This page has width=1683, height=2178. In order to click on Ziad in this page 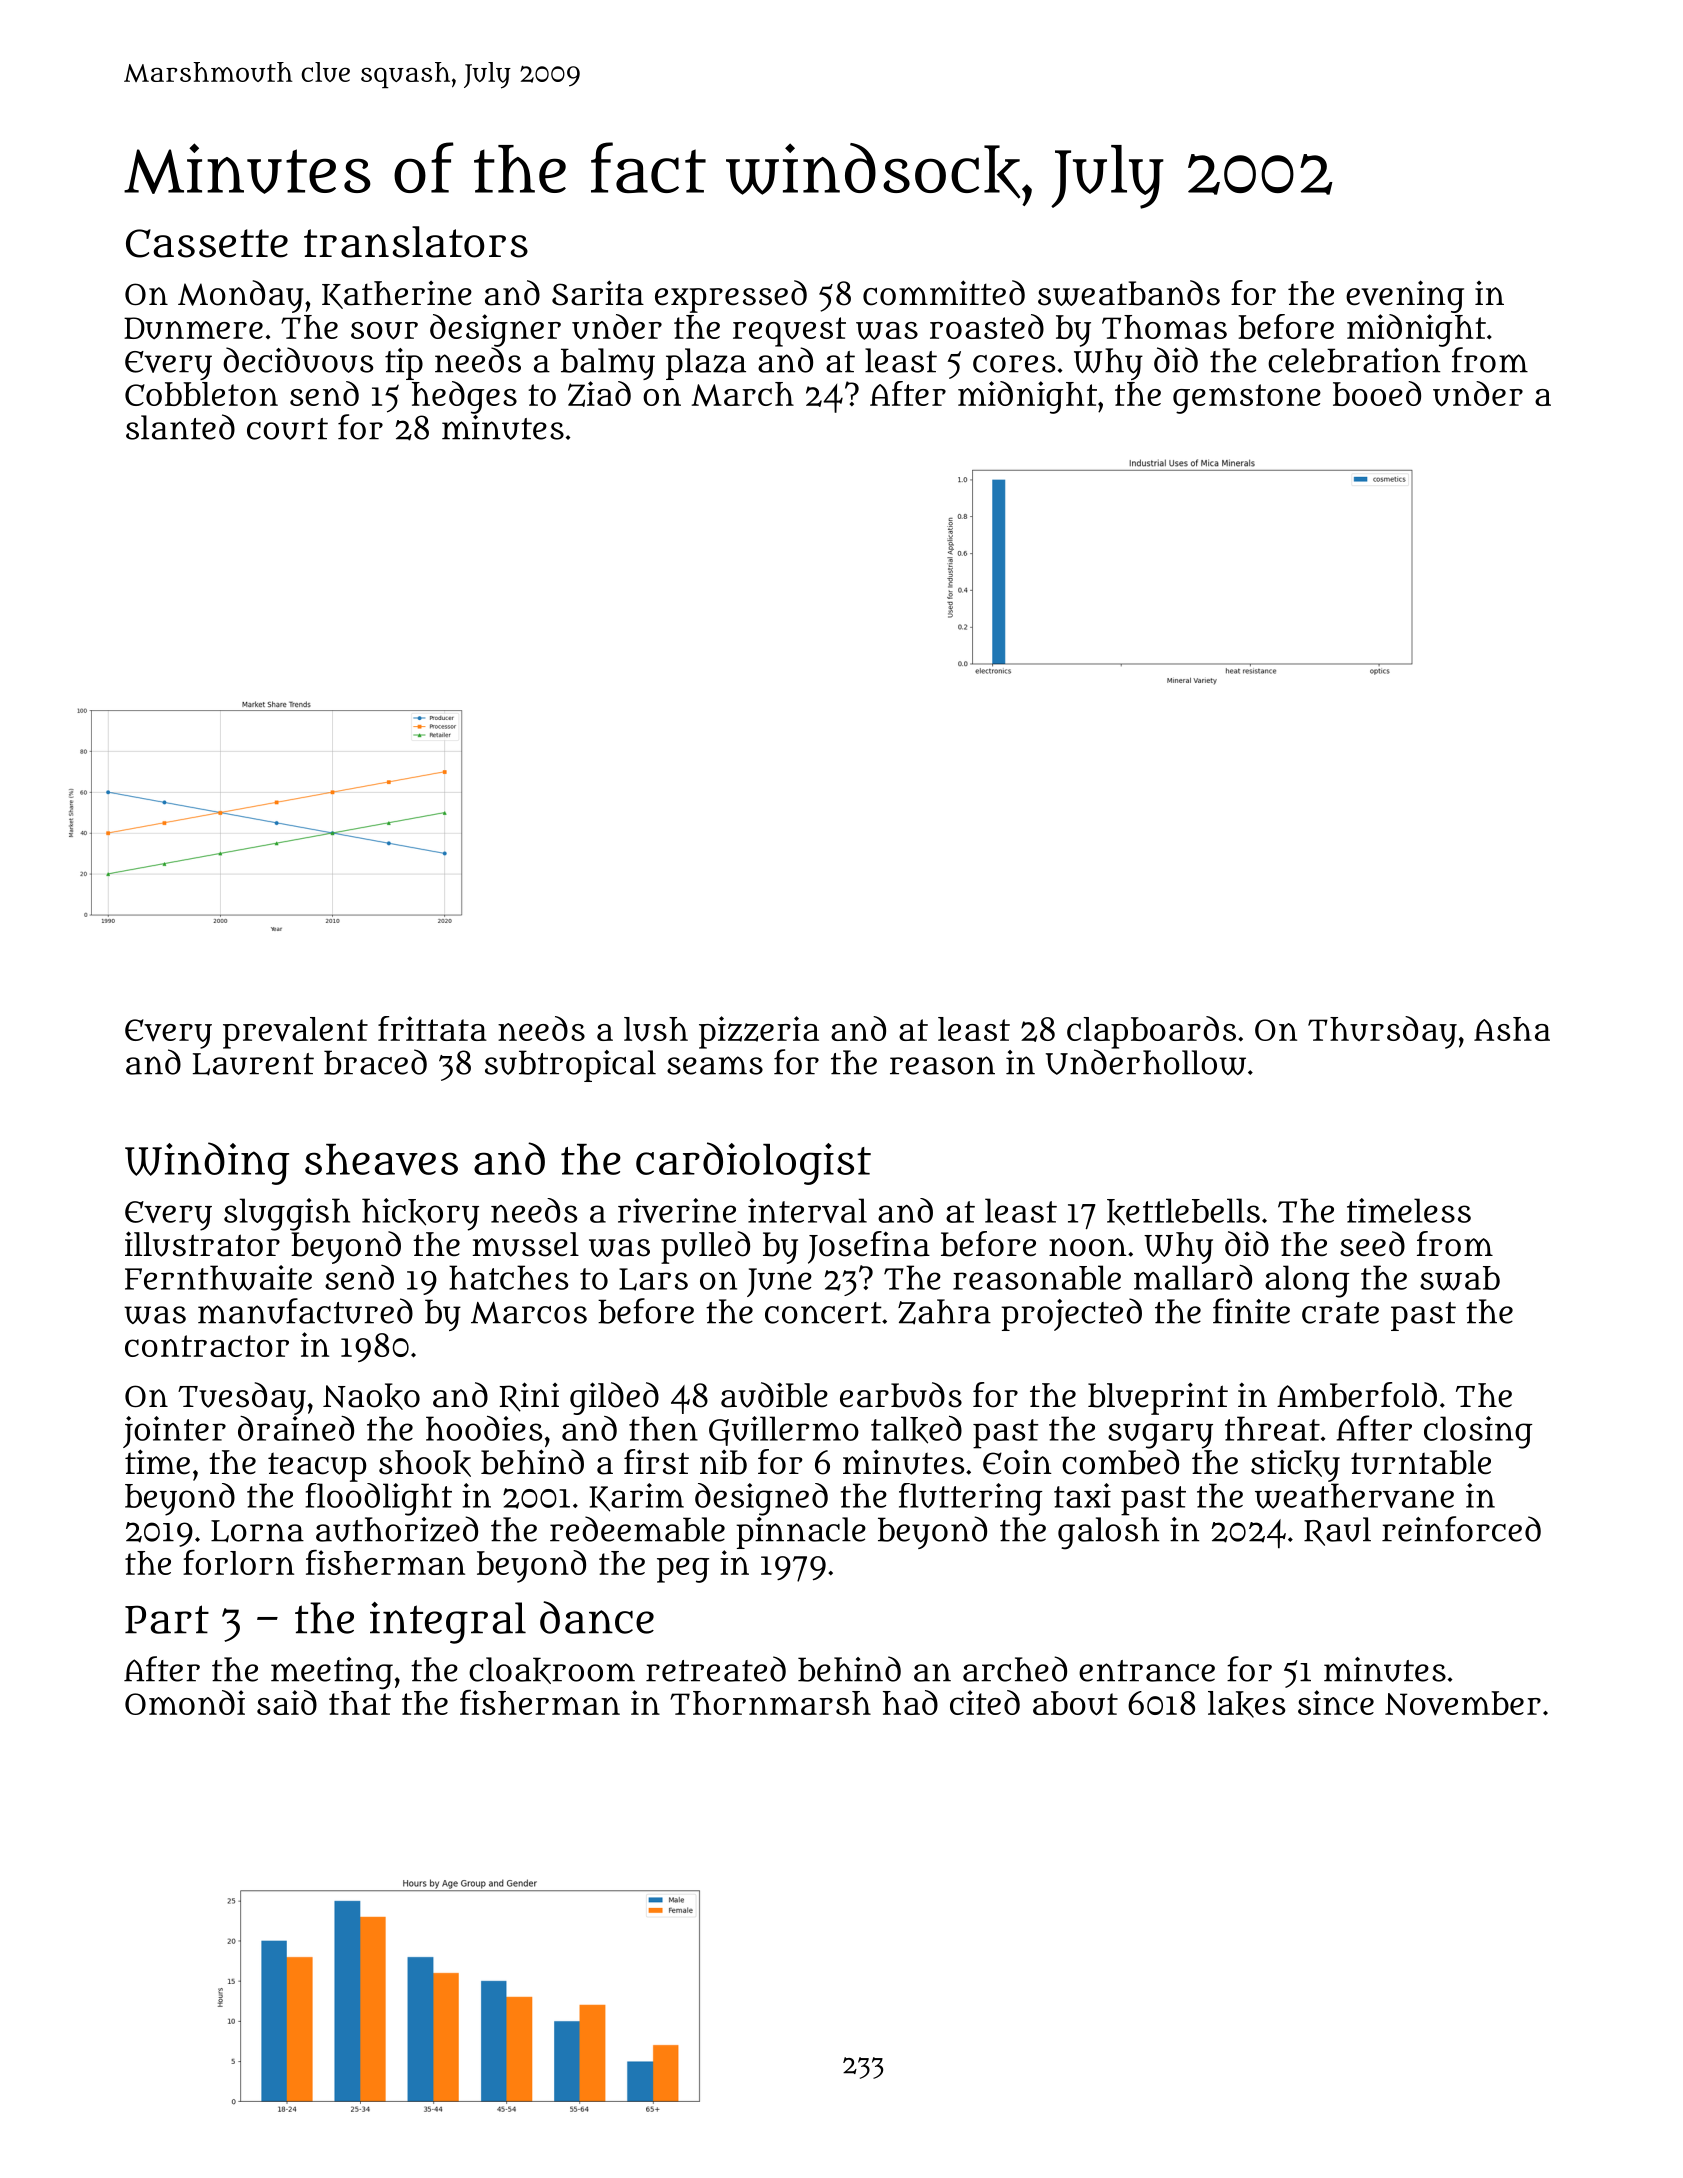, I will do `click(599, 394)`.
